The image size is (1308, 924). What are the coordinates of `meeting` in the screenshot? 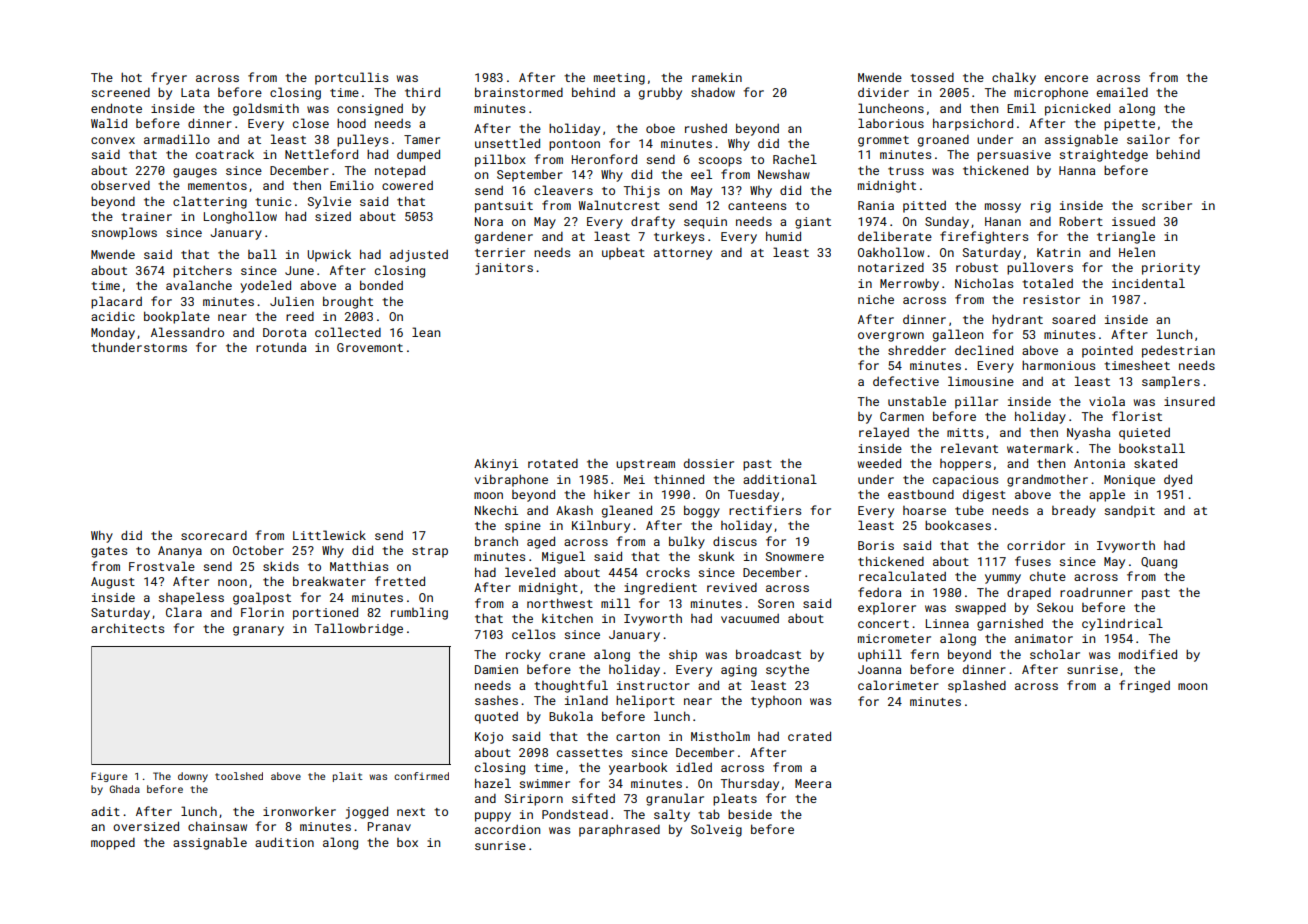 It's located at (619, 79).
